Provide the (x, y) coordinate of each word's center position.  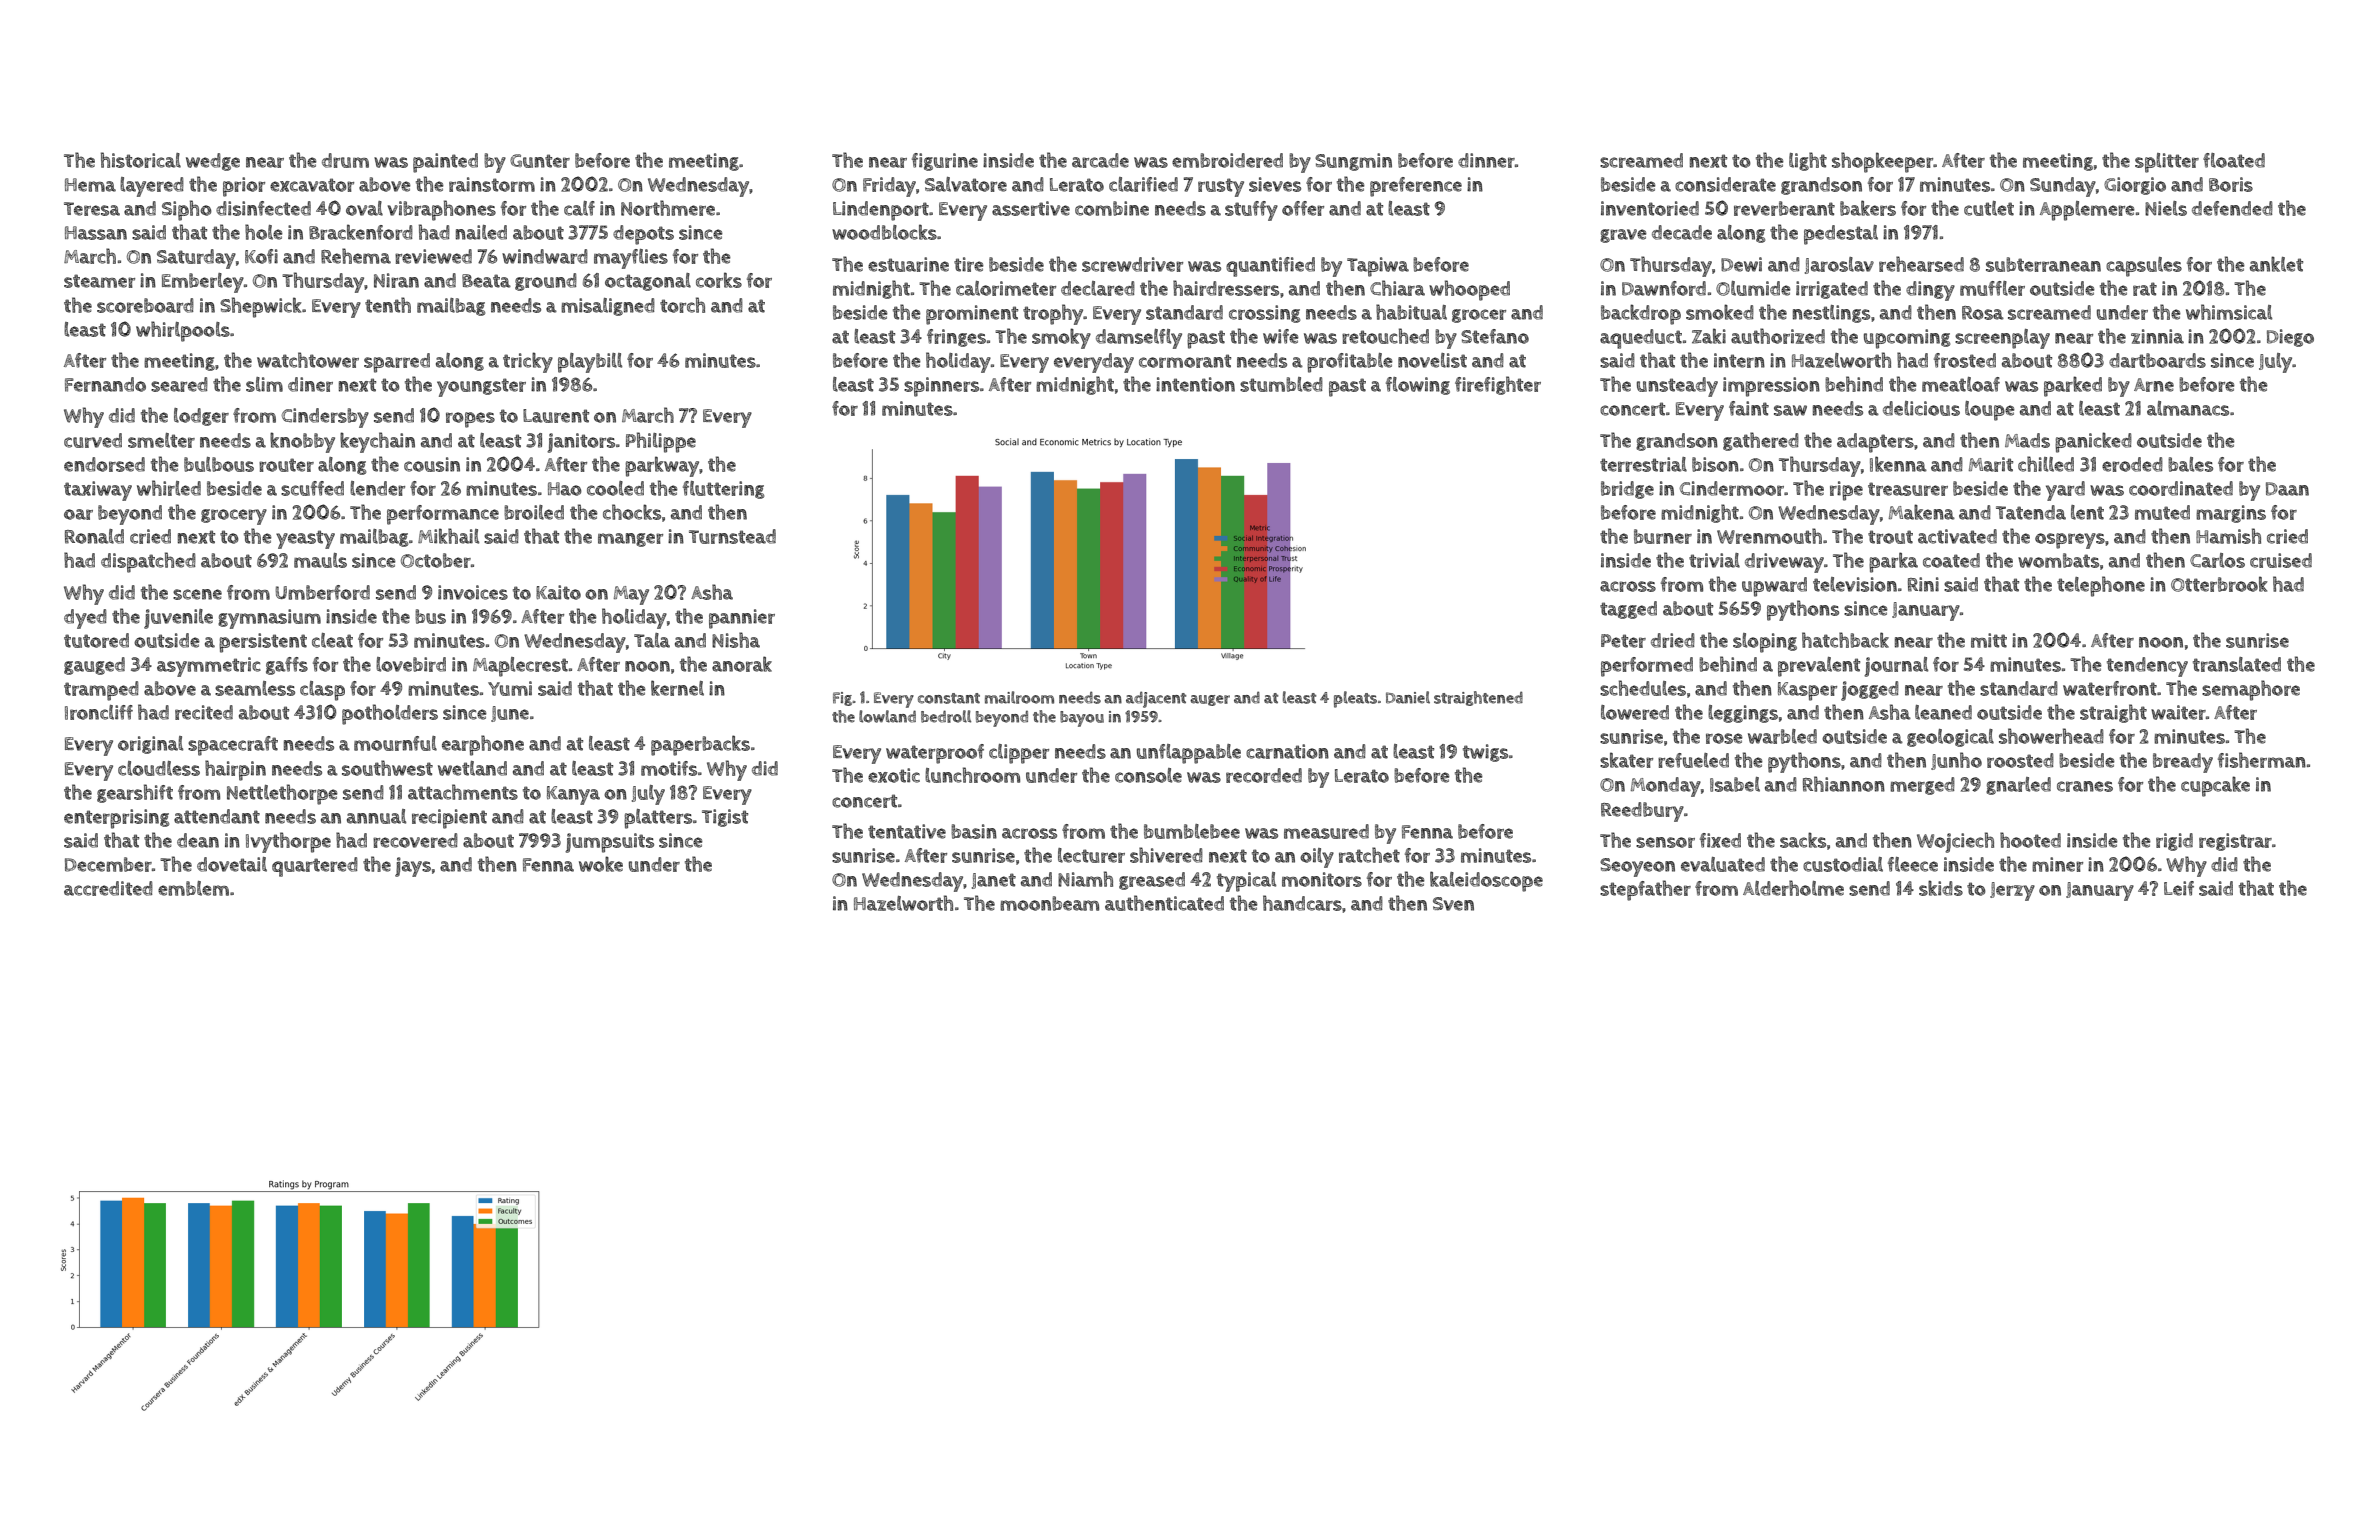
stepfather (1645, 890)
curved (93, 440)
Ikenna (1898, 464)
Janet (994, 881)
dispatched (148, 562)
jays (413, 867)
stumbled (1281, 384)
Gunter (540, 161)
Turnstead (732, 536)
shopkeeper (1883, 162)
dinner (1486, 160)
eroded (2132, 464)
